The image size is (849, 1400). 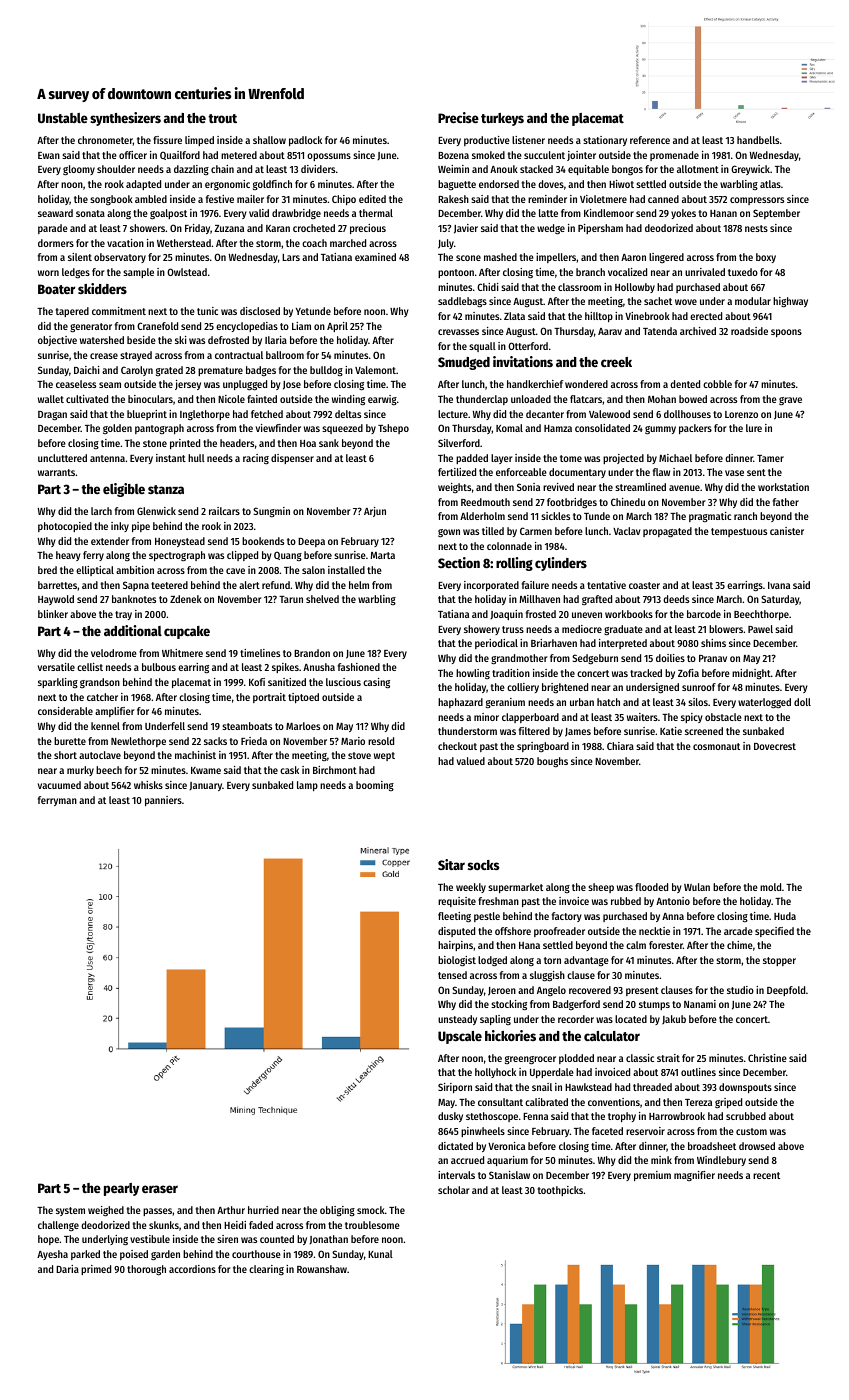 What do you see at coordinates (458, 117) in the screenshot?
I see `Precise` at bounding box center [458, 117].
